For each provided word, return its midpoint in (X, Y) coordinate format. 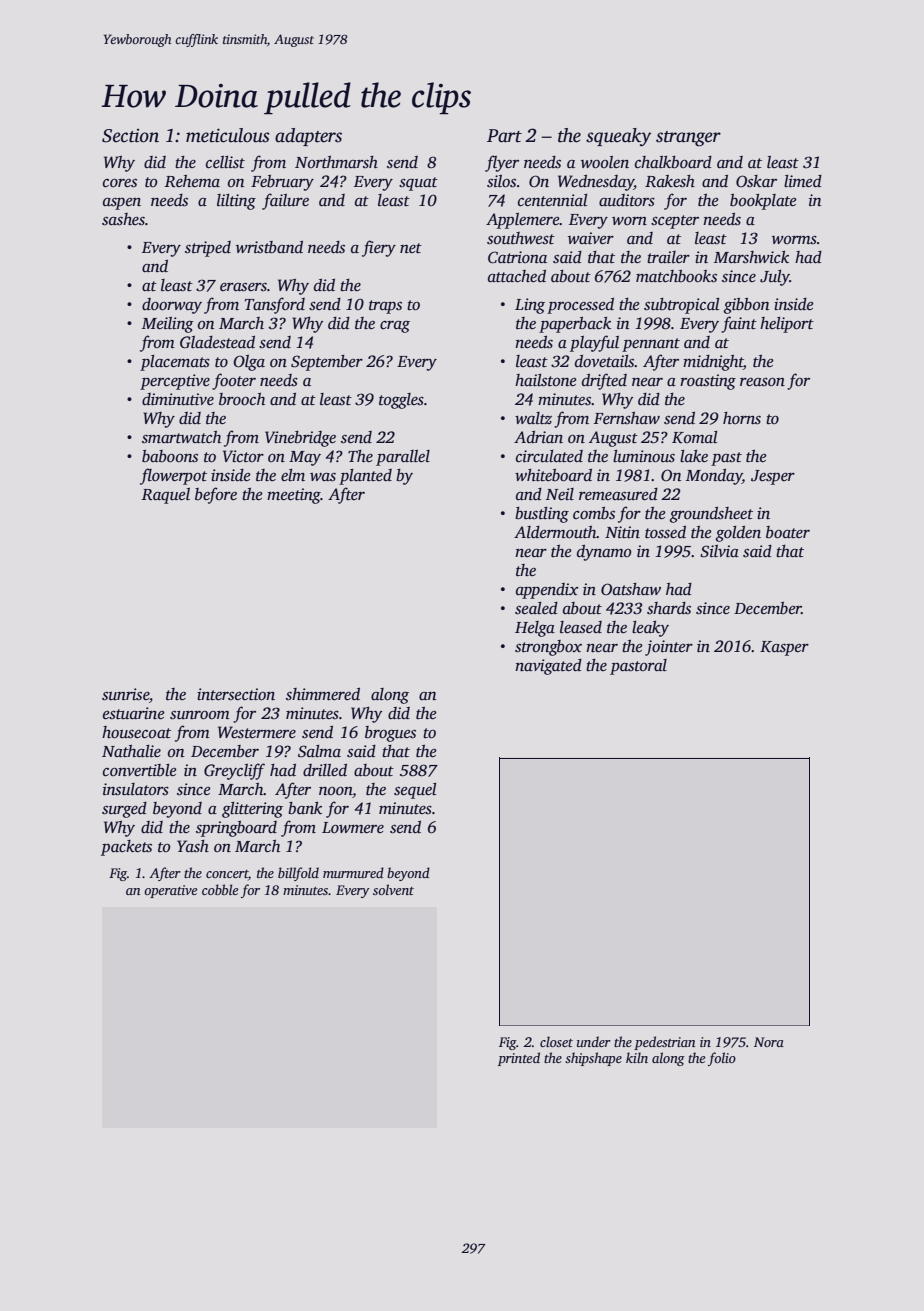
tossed (665, 532)
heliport (787, 325)
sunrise (125, 694)
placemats (175, 363)
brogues (390, 734)
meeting (294, 496)
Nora (769, 1042)
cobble (220, 889)
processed (580, 306)
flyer (502, 163)
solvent (393, 889)
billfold (298, 874)
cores (120, 183)
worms (794, 240)
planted (365, 477)
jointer (669, 648)
